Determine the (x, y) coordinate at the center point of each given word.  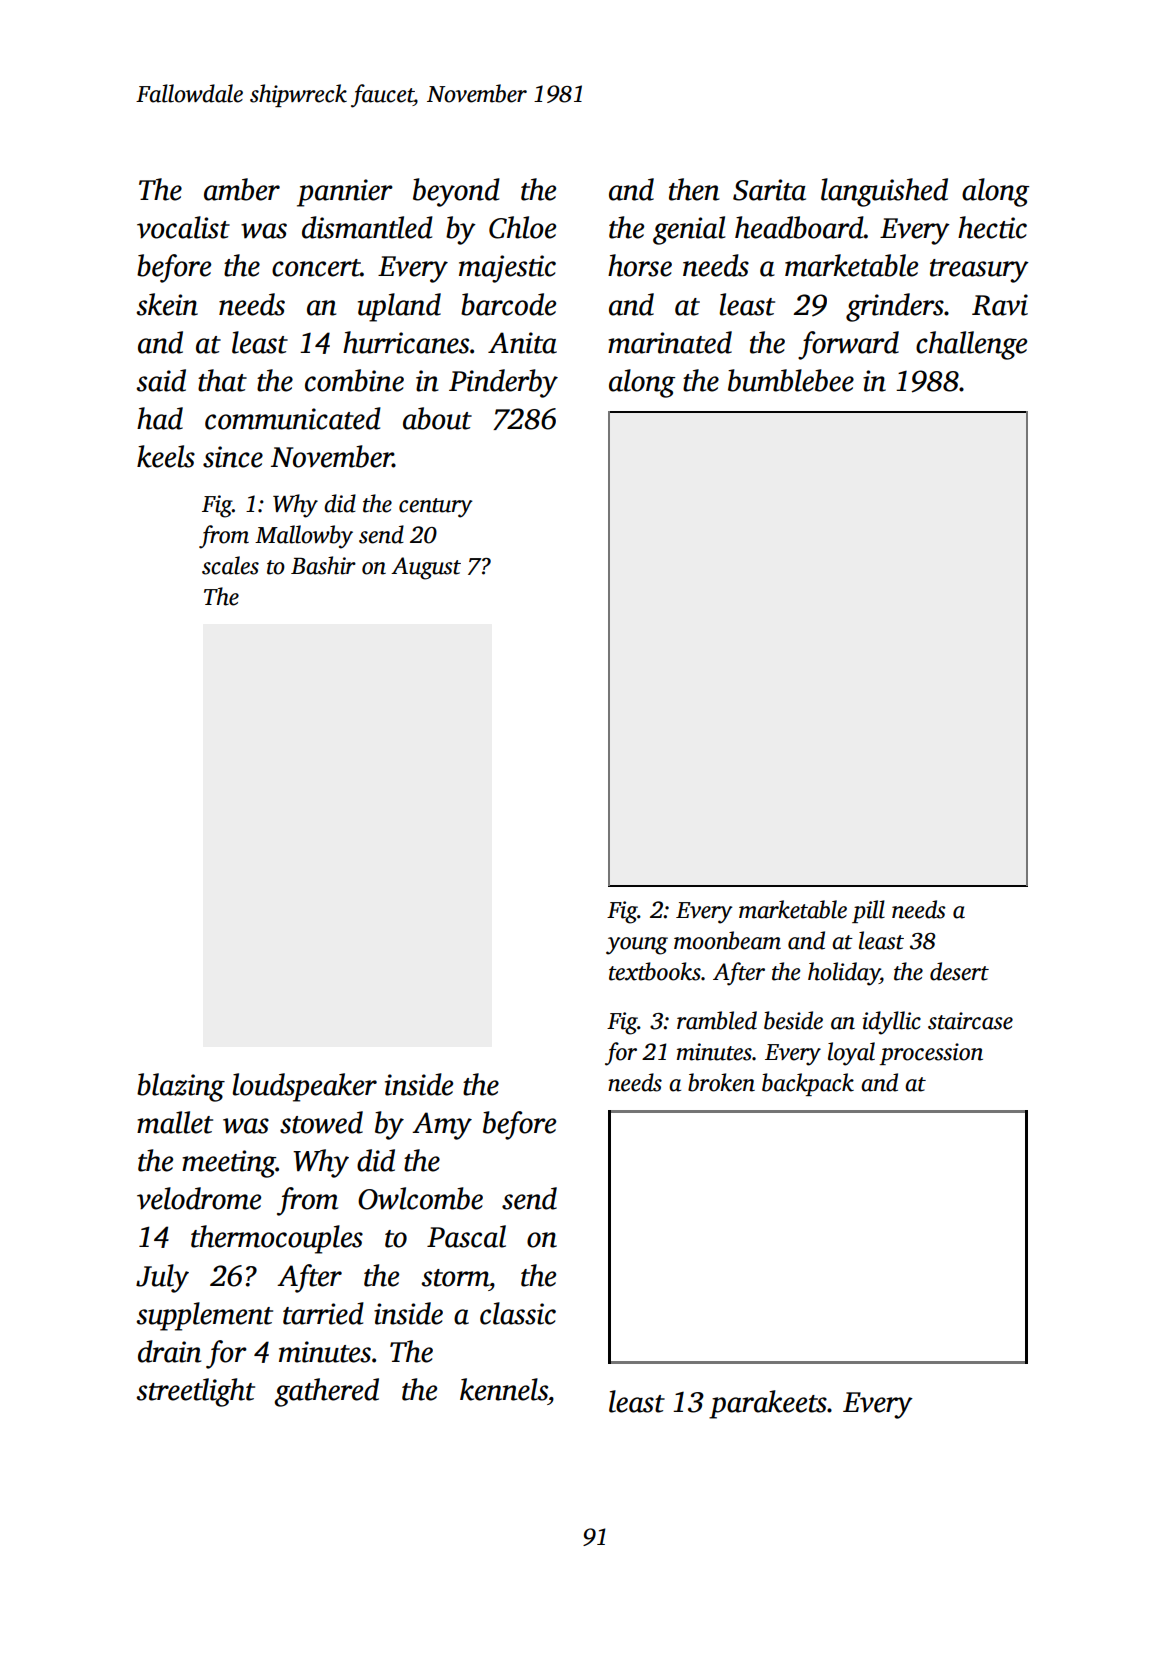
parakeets (768, 1404)
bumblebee (791, 380)
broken (721, 1082)
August (426, 568)
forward (848, 345)
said (161, 380)
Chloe (522, 227)
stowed (321, 1122)
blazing (181, 1087)
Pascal (466, 1236)
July (162, 1278)
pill (868, 911)
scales (230, 565)
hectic (992, 227)
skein (167, 304)
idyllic (891, 1023)
